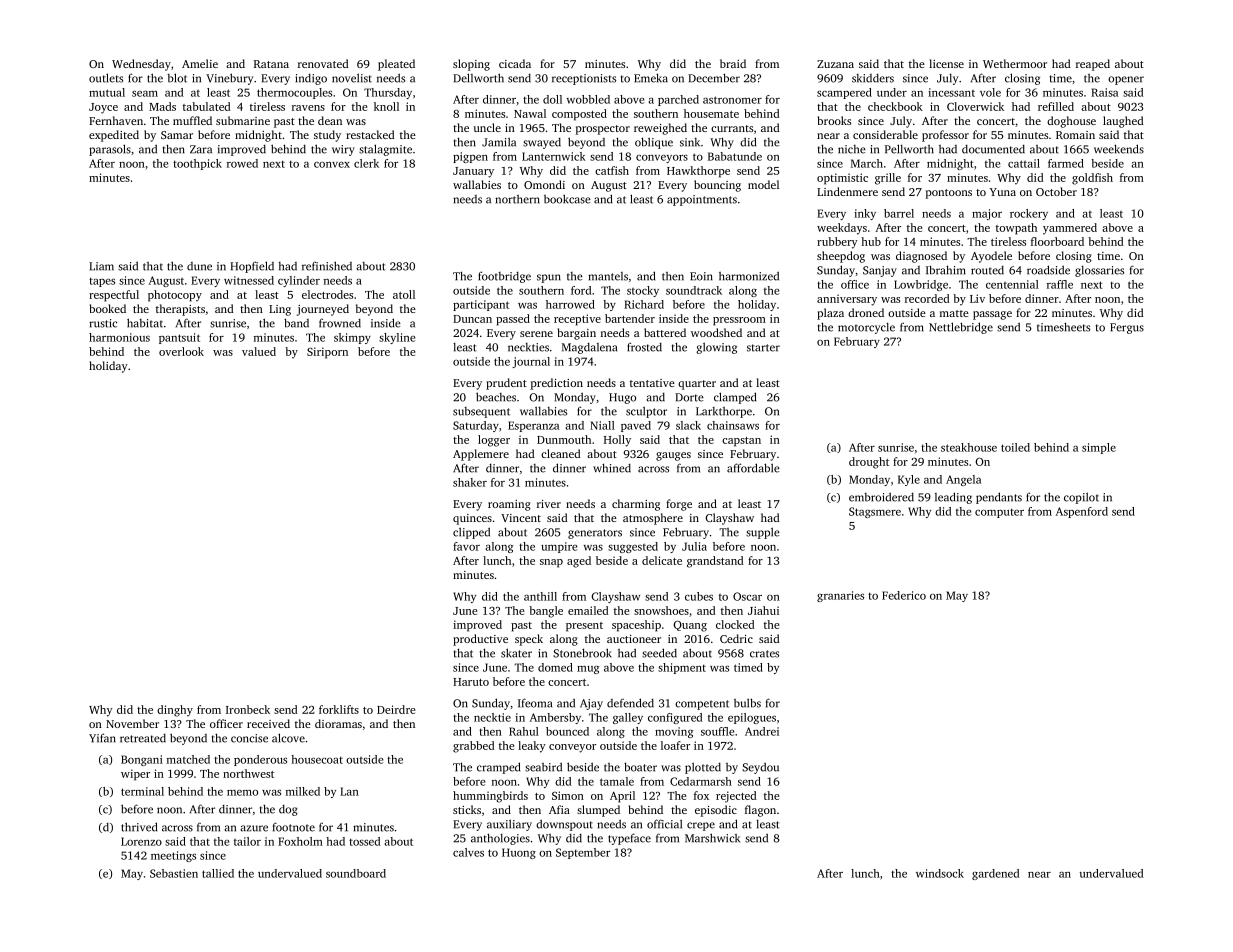 This screenshot has width=1233, height=952. Describe the element at coordinates (535, 703) in the screenshot. I see `Ifeoma` at that location.
